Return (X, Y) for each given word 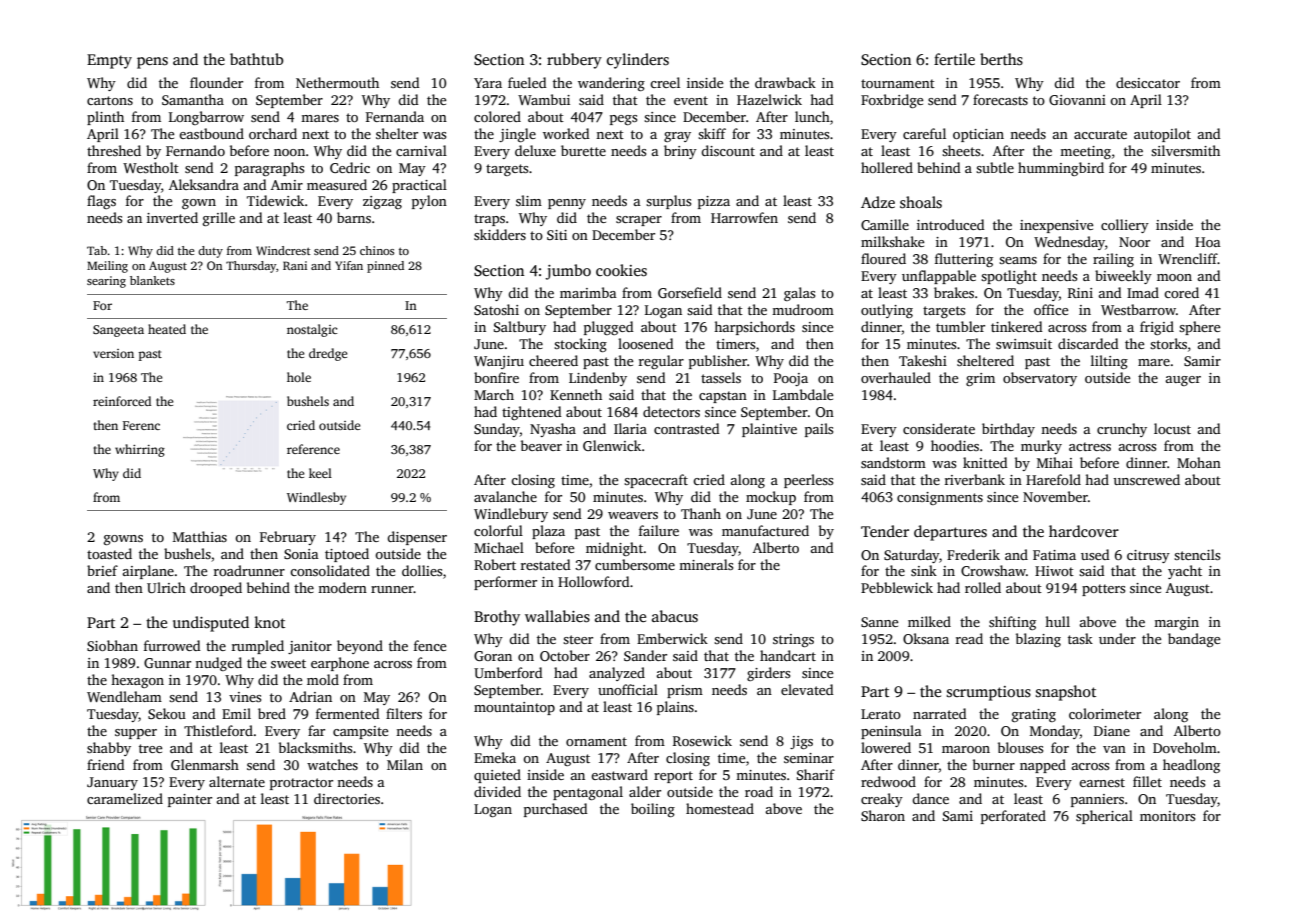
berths (1001, 59)
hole (299, 377)
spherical (1104, 817)
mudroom (803, 309)
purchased (556, 810)
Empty (109, 61)
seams (1018, 260)
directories (347, 798)
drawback (785, 82)
